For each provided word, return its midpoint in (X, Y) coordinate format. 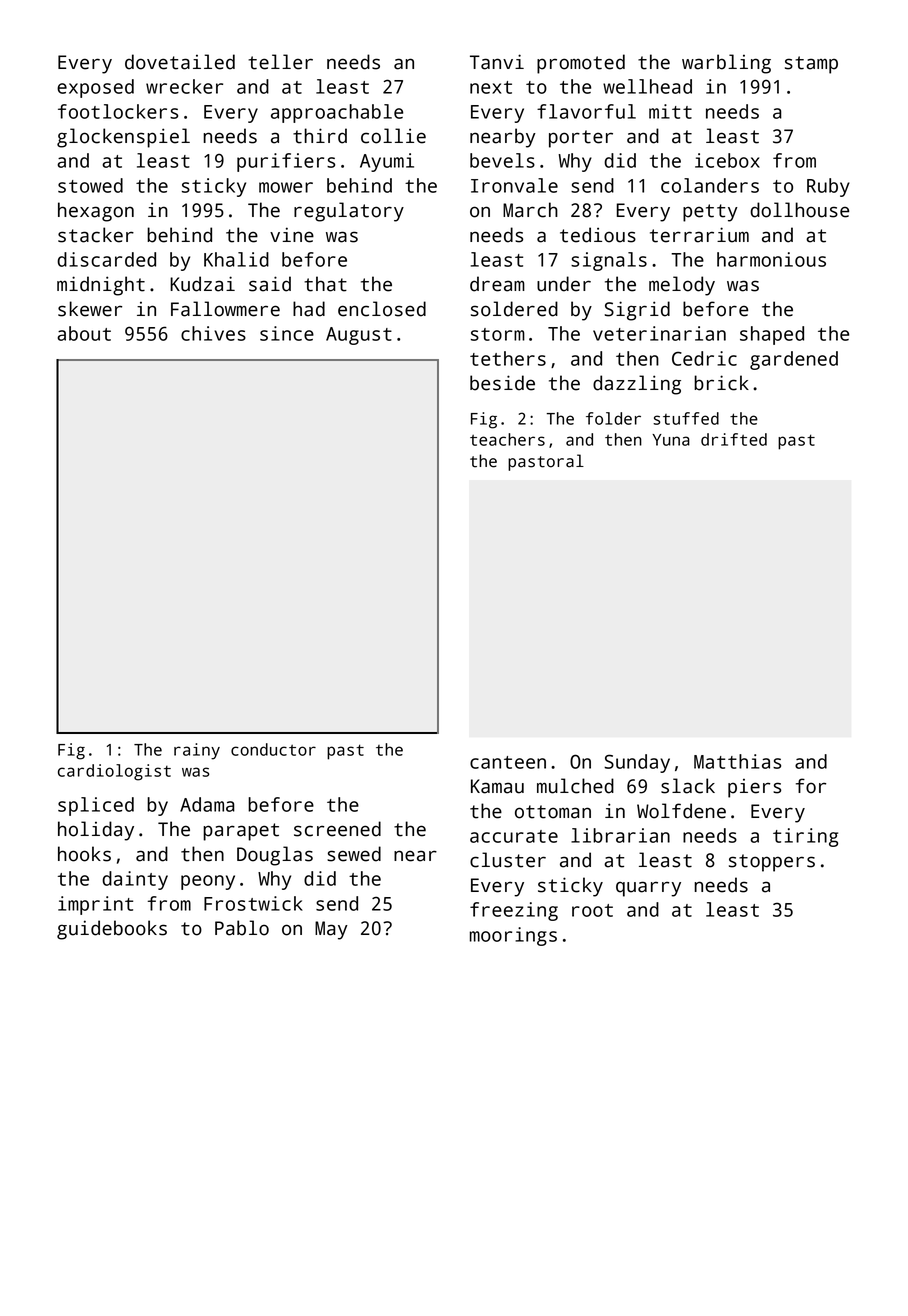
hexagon (96, 212)
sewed (354, 854)
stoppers (772, 863)
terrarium (699, 235)
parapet (241, 832)
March (530, 210)
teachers (507, 439)
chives (213, 333)
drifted (734, 439)
